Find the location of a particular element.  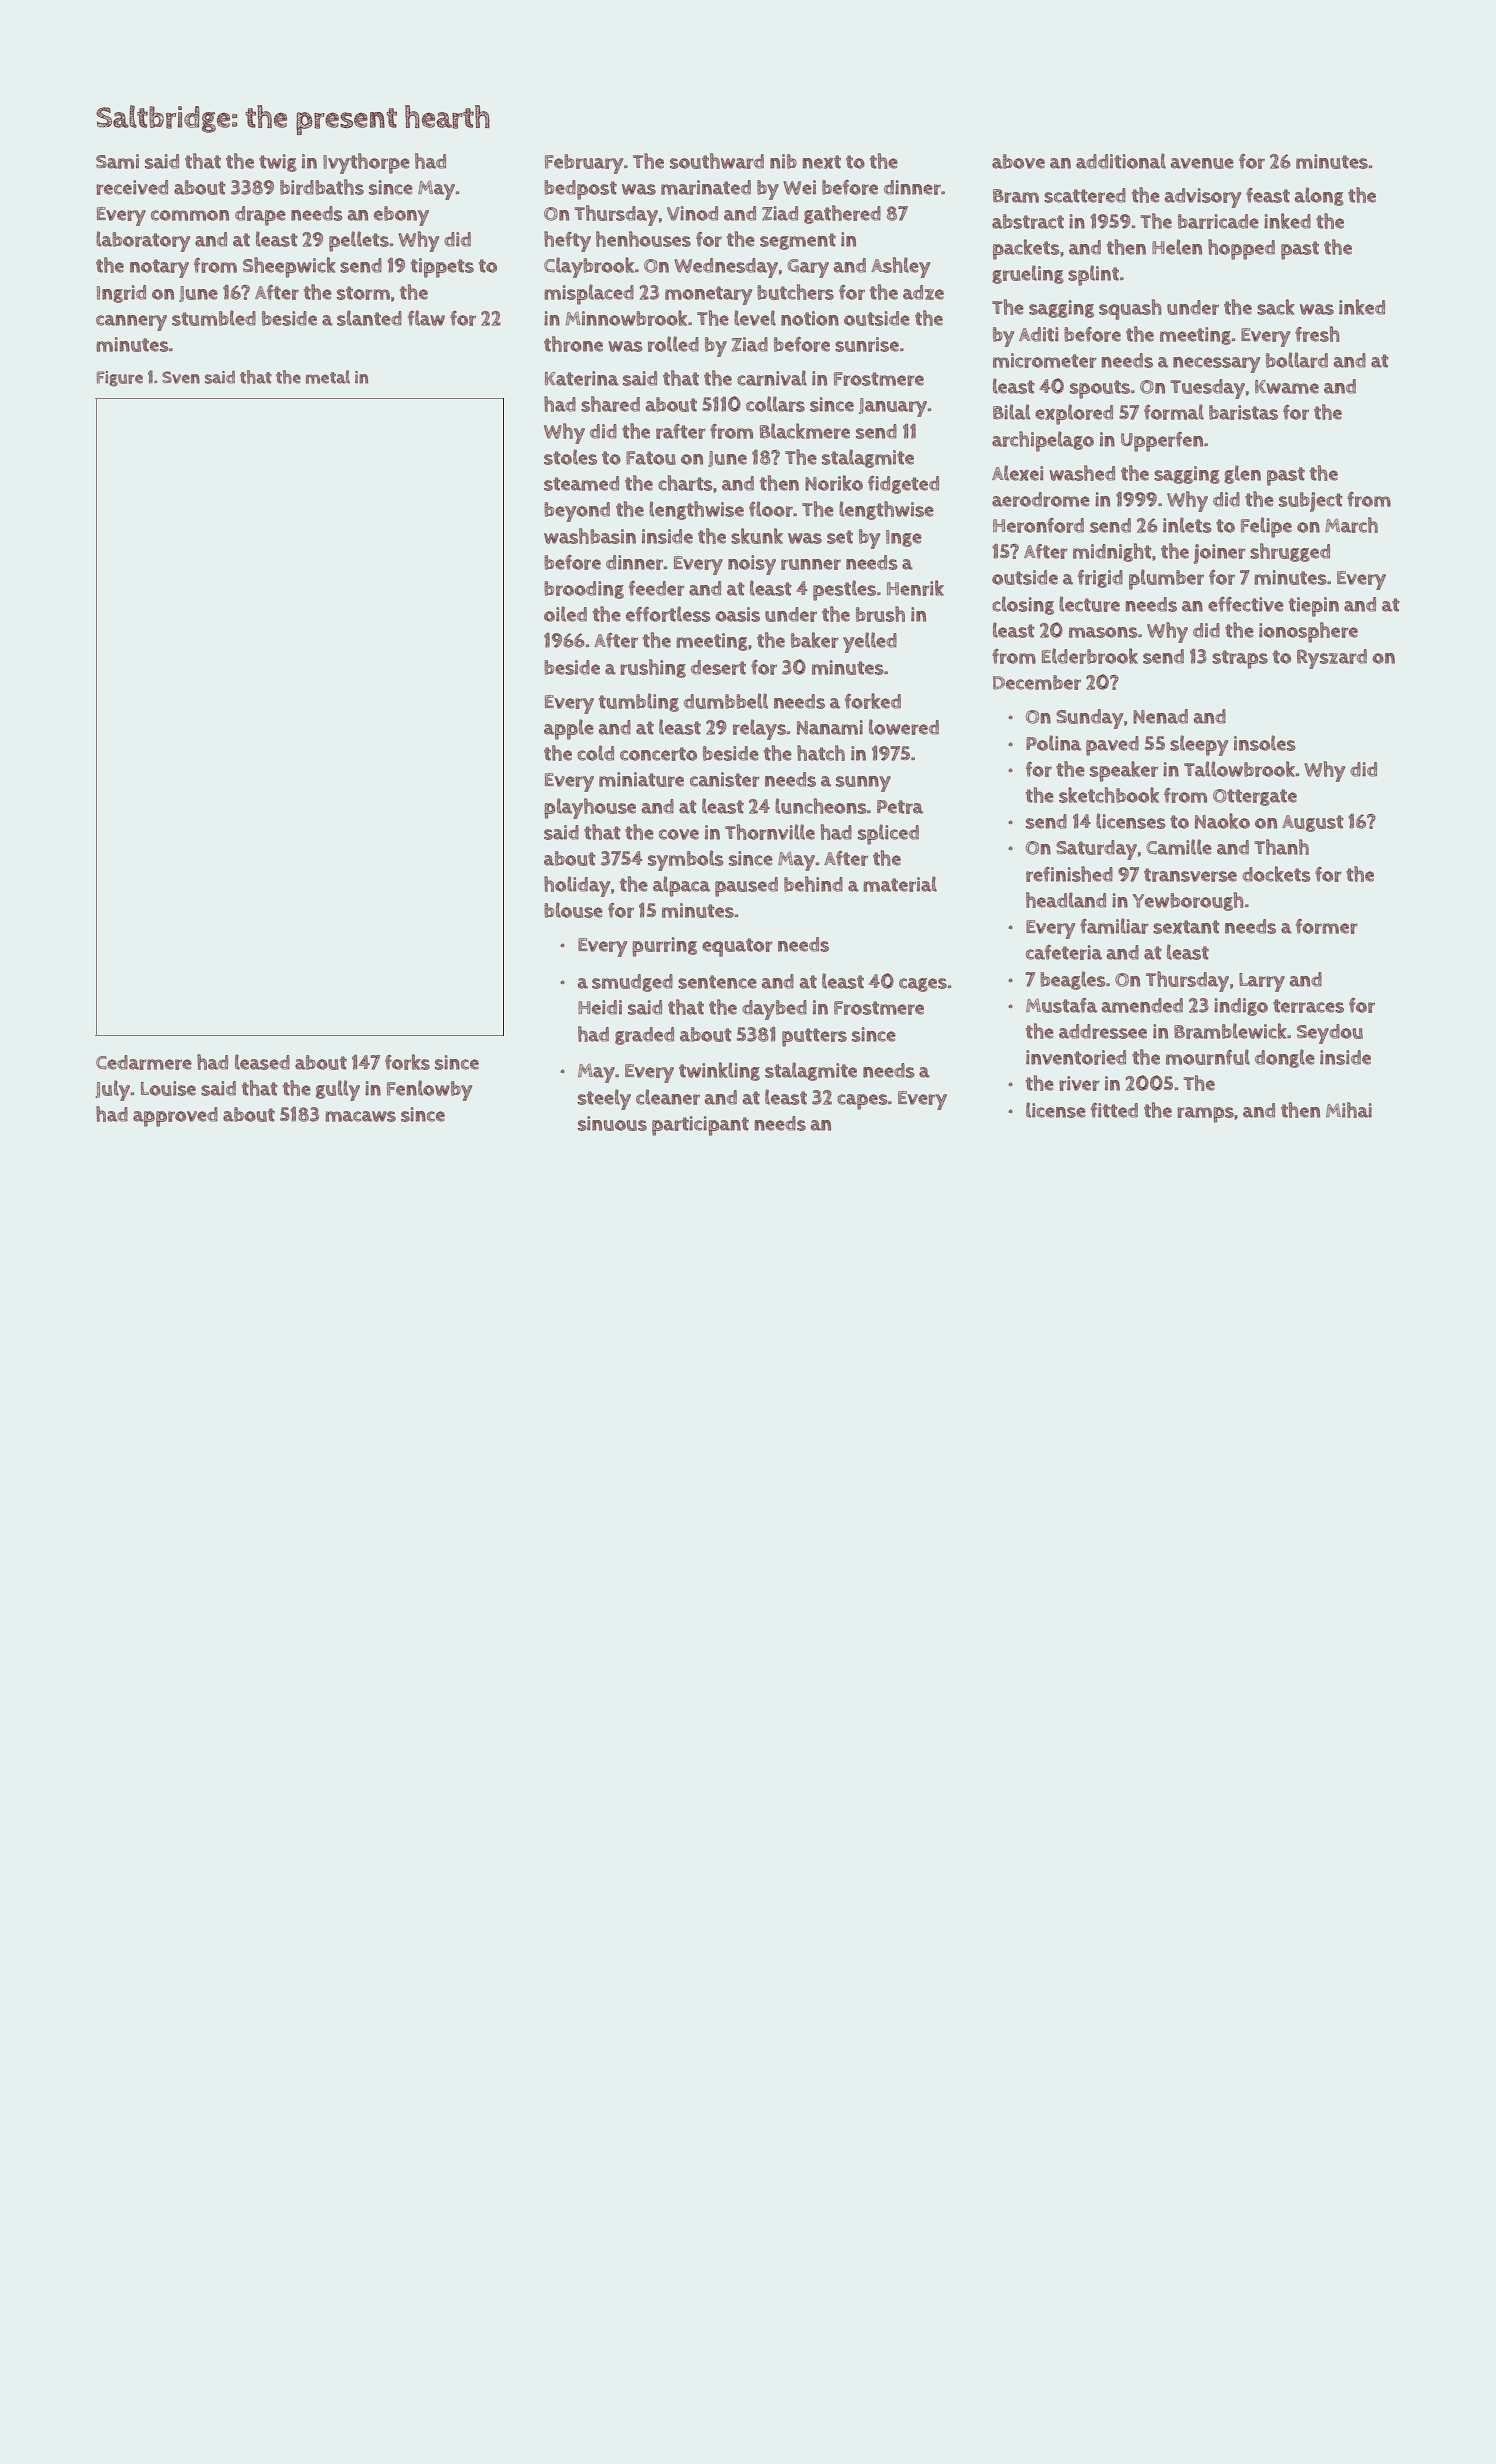

southward is located at coordinates (717, 161).
